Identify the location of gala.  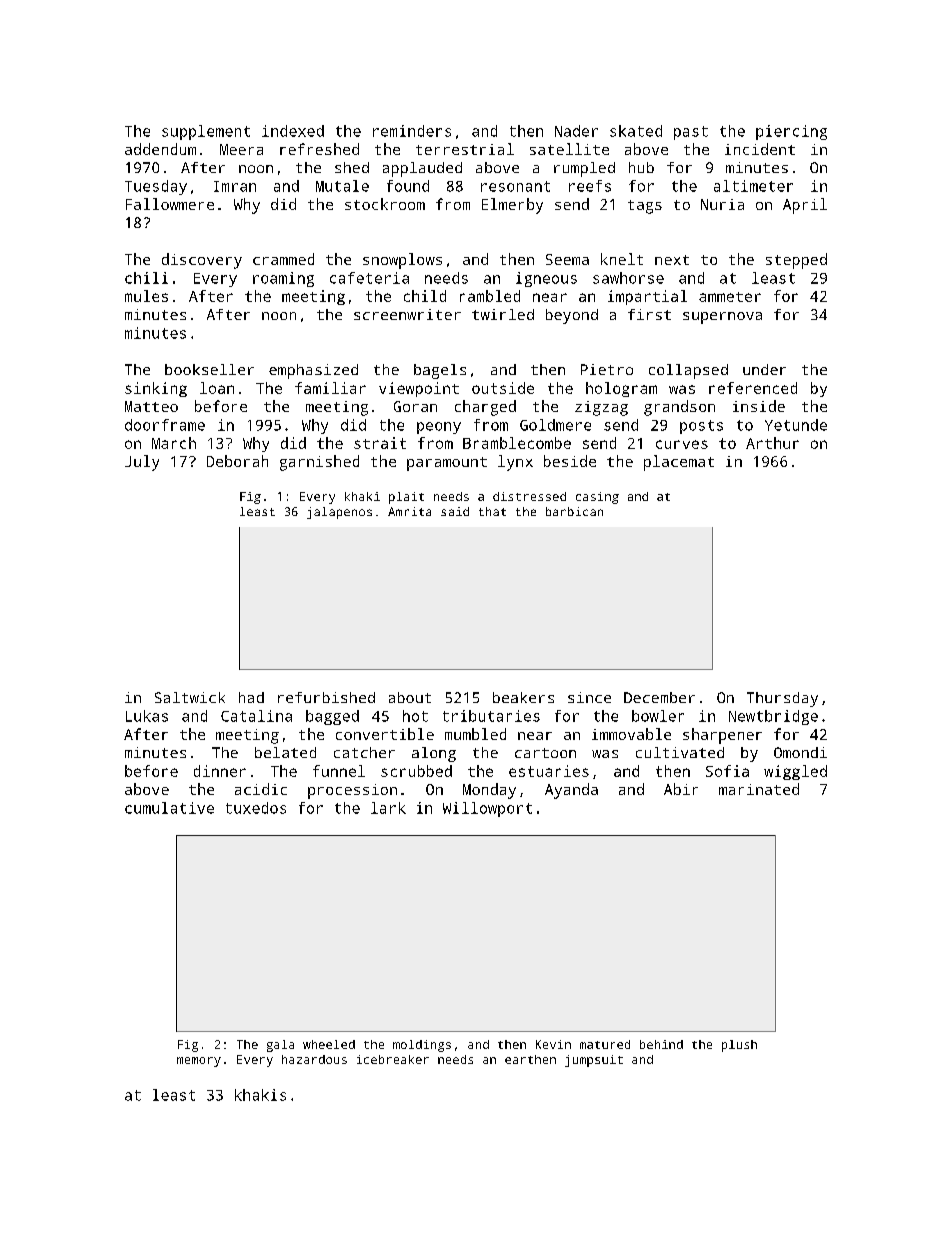
(280, 1046).
